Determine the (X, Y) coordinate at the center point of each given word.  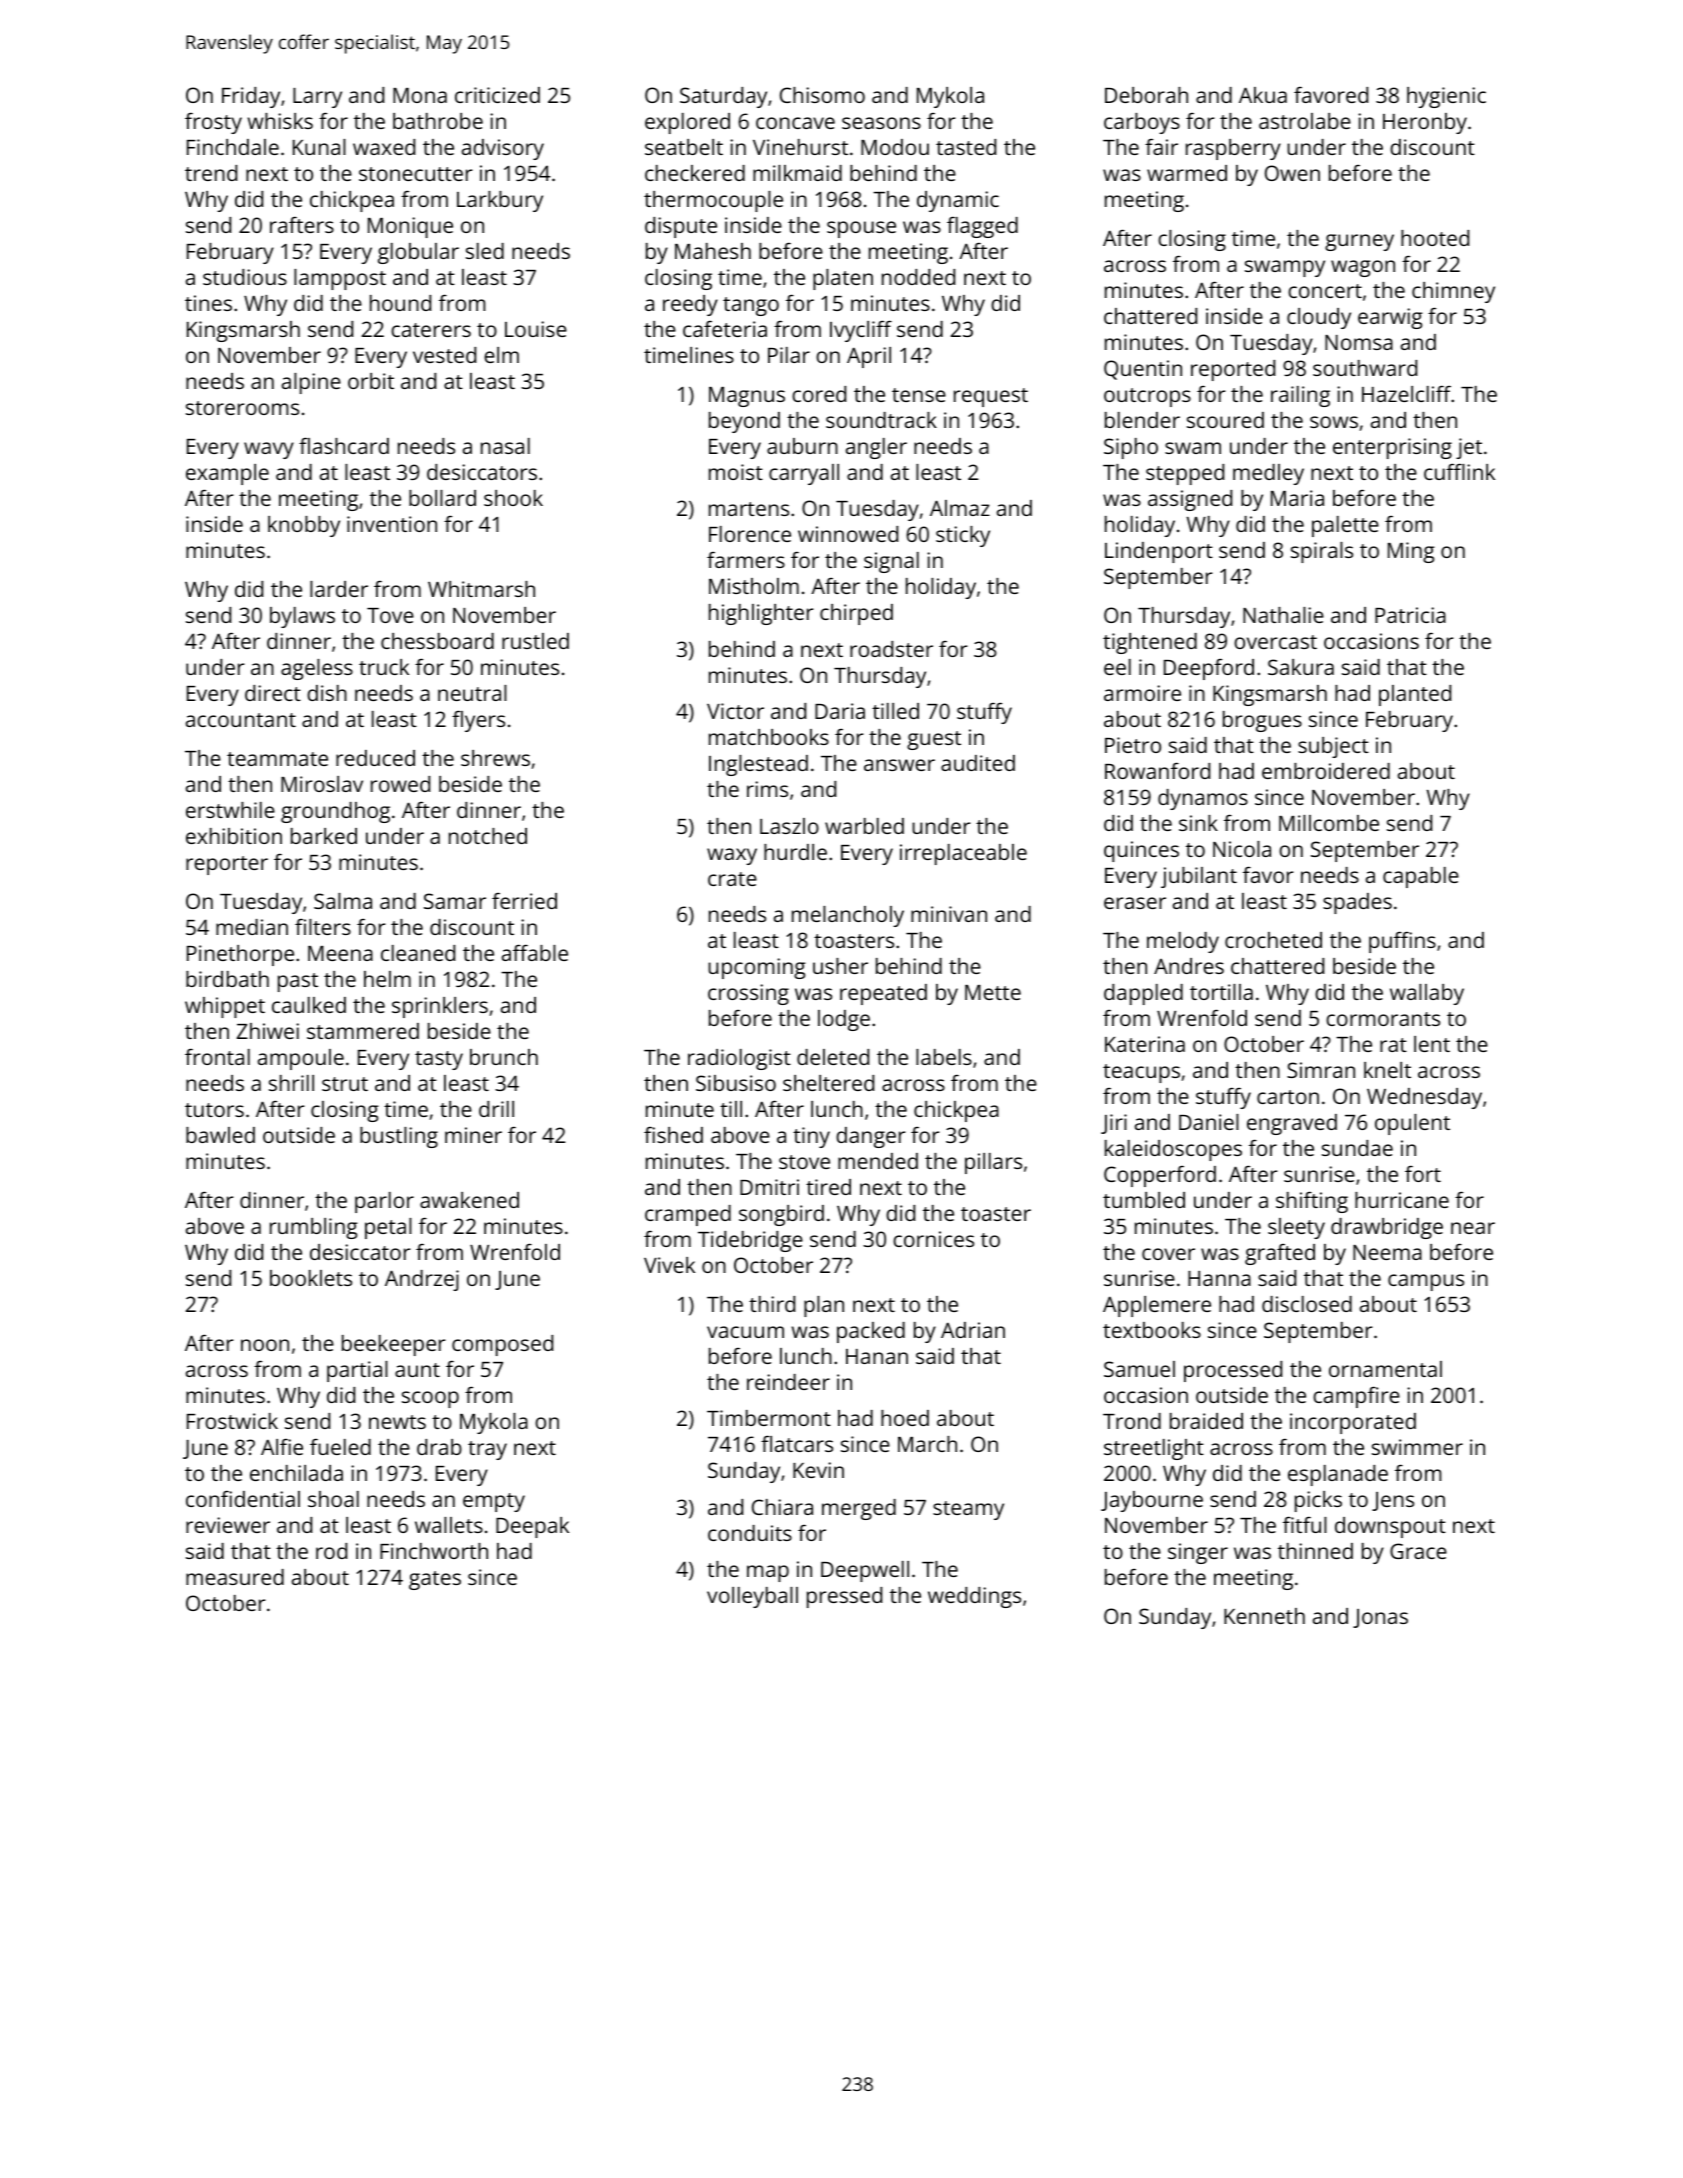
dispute (681, 227)
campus (1426, 1282)
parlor (384, 1202)
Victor (735, 711)
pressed (844, 1597)
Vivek (669, 1265)
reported (1233, 370)
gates (435, 1580)
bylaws (302, 617)
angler (876, 448)
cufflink (1459, 471)
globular (418, 253)
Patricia (1410, 615)
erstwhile (230, 810)
